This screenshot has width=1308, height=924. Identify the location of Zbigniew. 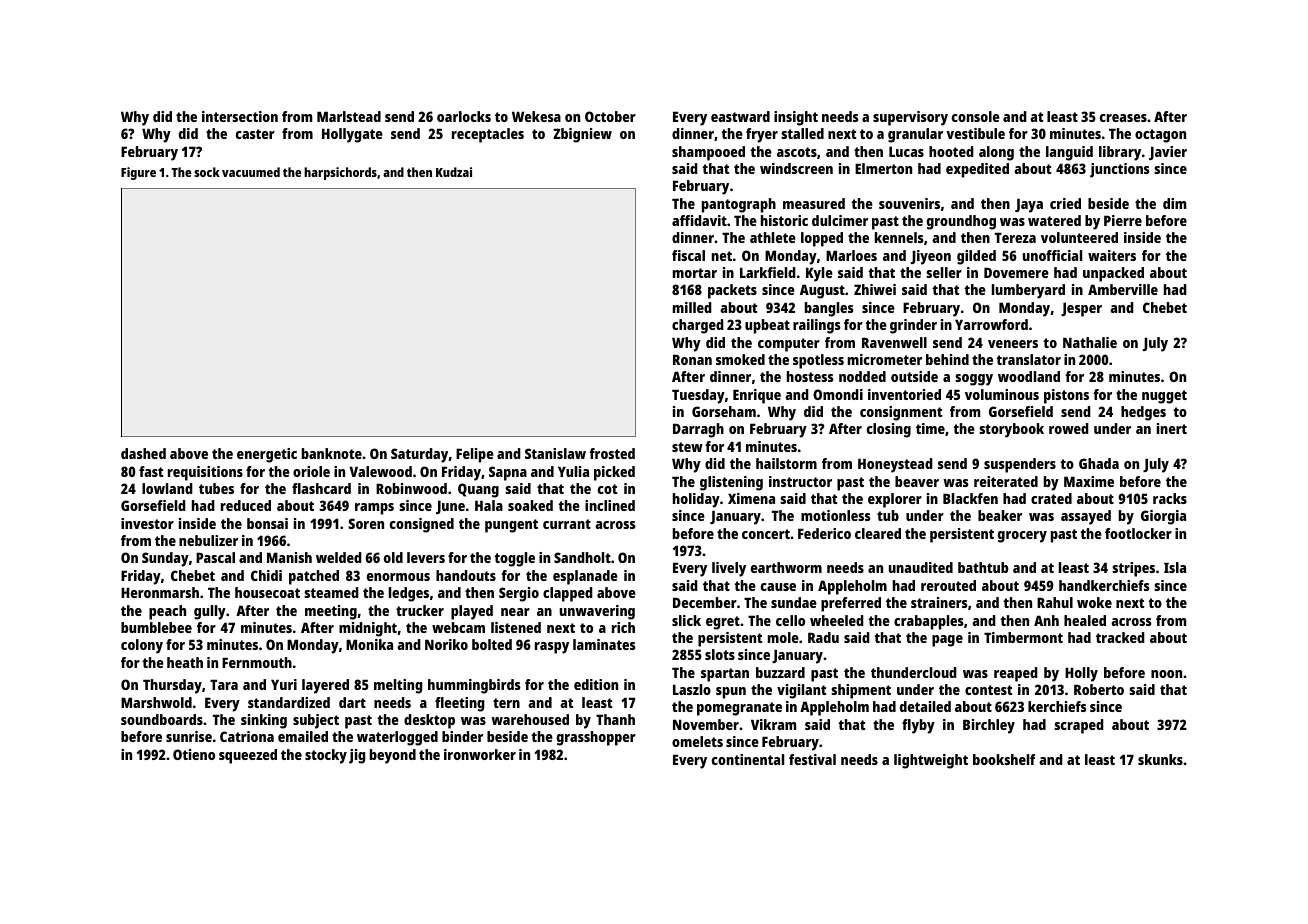
(582, 135).
